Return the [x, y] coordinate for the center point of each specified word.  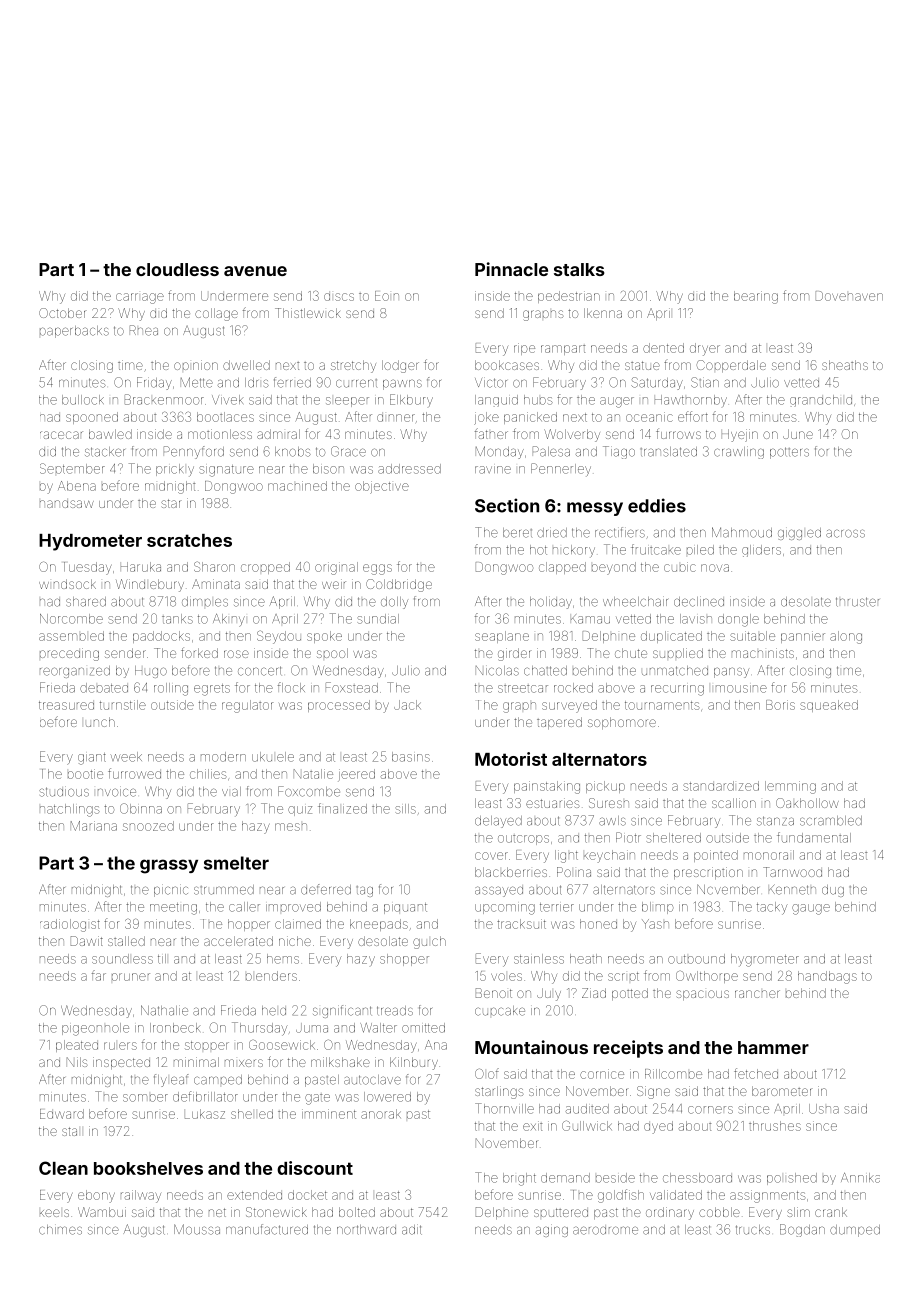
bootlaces [225, 417]
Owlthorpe [707, 977]
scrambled [831, 821]
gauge [811, 909]
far [99, 975]
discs [339, 297]
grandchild [821, 401]
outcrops [523, 840]
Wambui [102, 1212]
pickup [605, 787]
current [356, 383]
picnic [171, 890]
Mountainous [531, 1047]
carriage [140, 298]
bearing [756, 297]
